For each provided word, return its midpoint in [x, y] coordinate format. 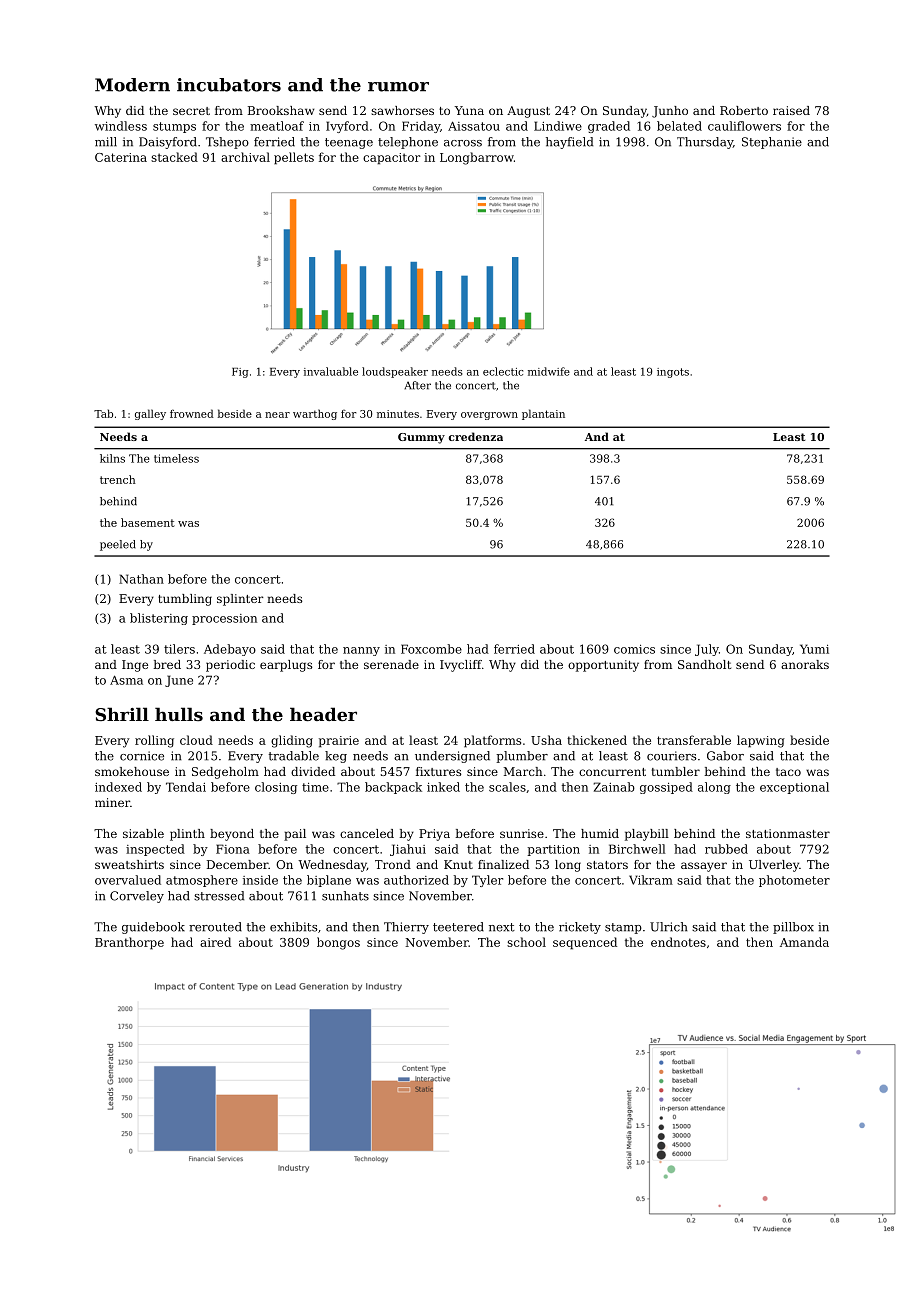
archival [245, 157]
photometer [794, 881]
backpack [393, 788]
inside [260, 880]
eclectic [503, 371]
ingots [673, 373]
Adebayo [230, 650]
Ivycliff [461, 666]
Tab [103, 413]
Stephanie [772, 143]
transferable [694, 740]
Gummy [421, 438]
